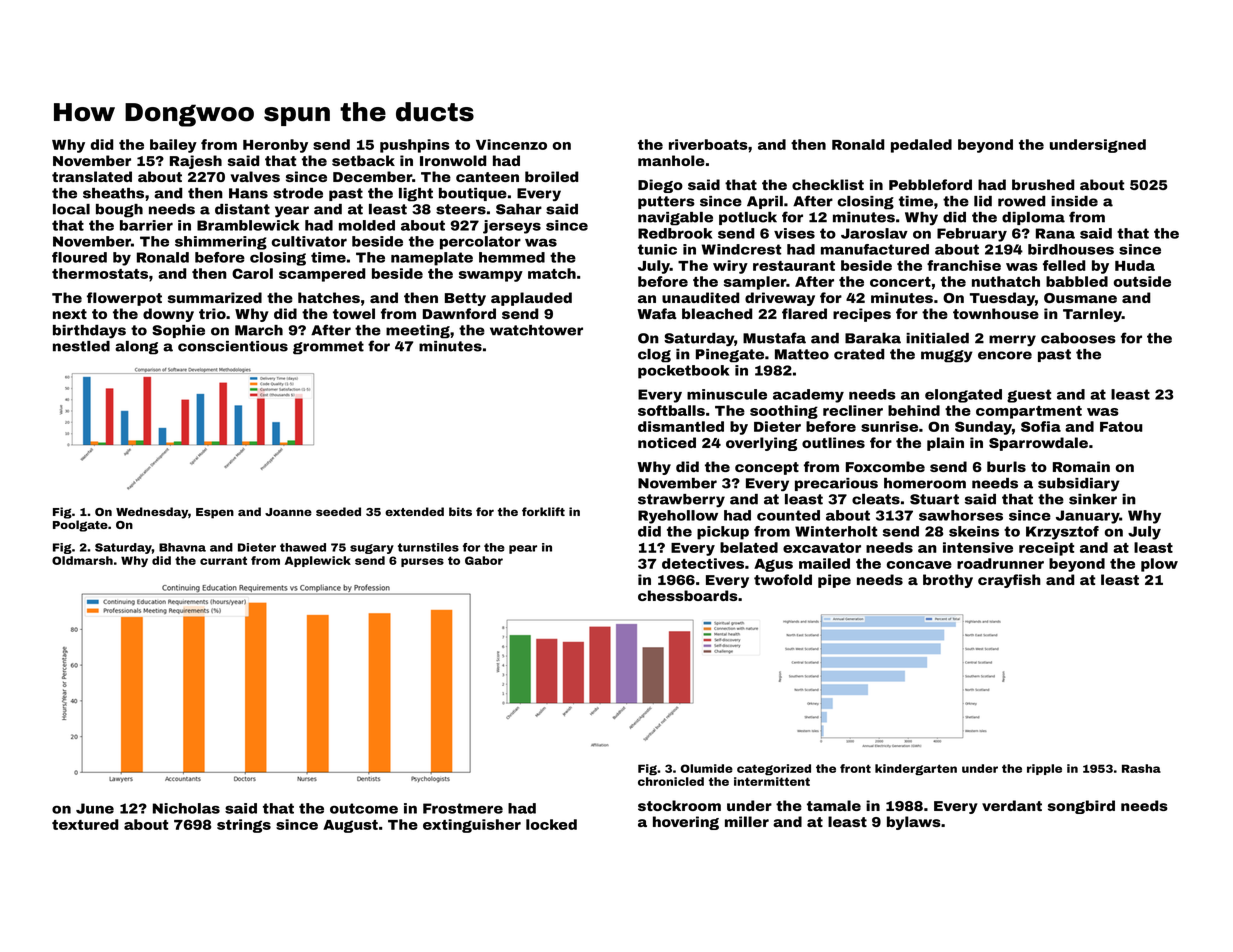  Describe the element at coordinates (1141, 768) in the screenshot. I see `Rasha` at that location.
